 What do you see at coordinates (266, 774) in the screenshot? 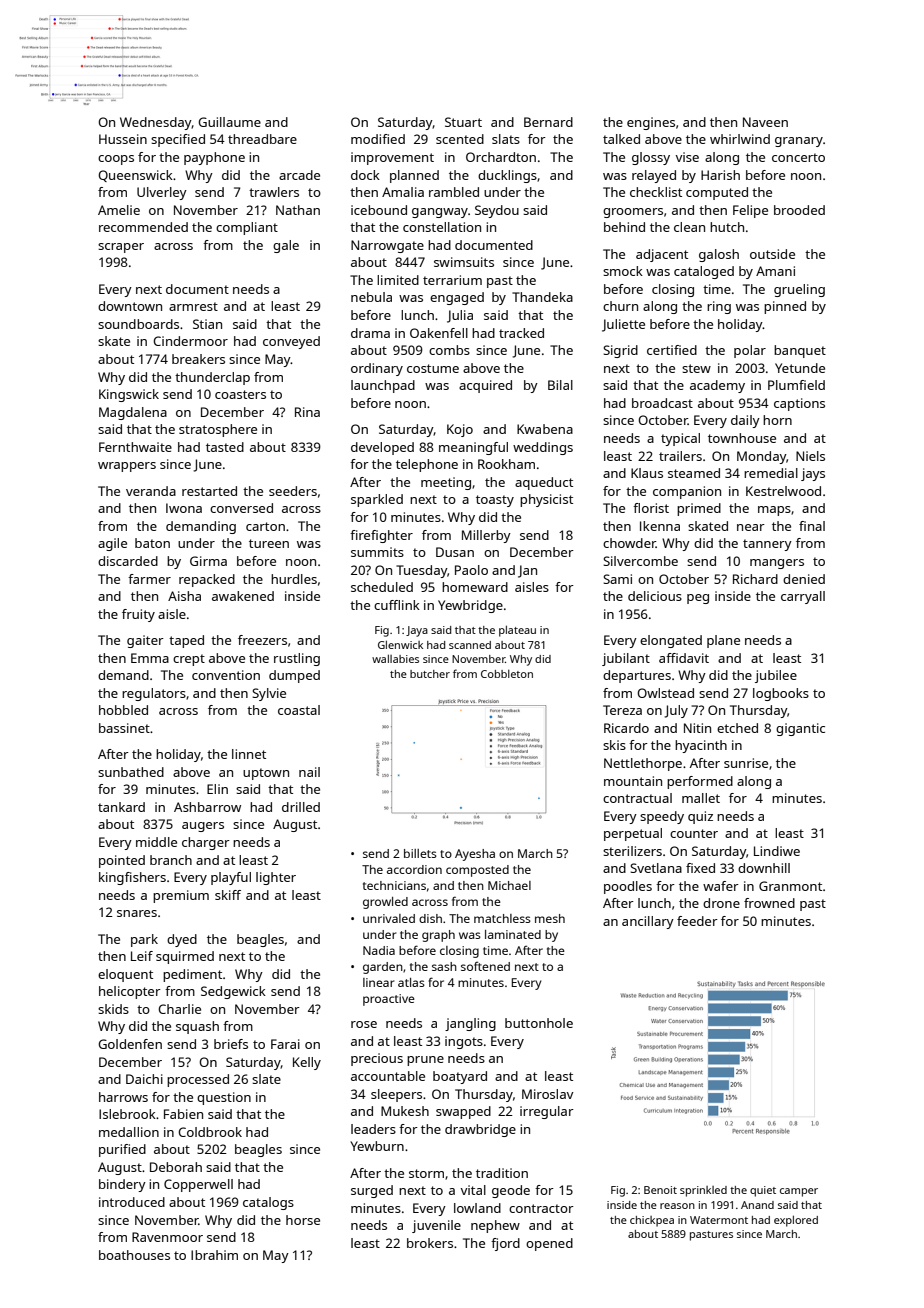
I see `uptown` at bounding box center [266, 774].
